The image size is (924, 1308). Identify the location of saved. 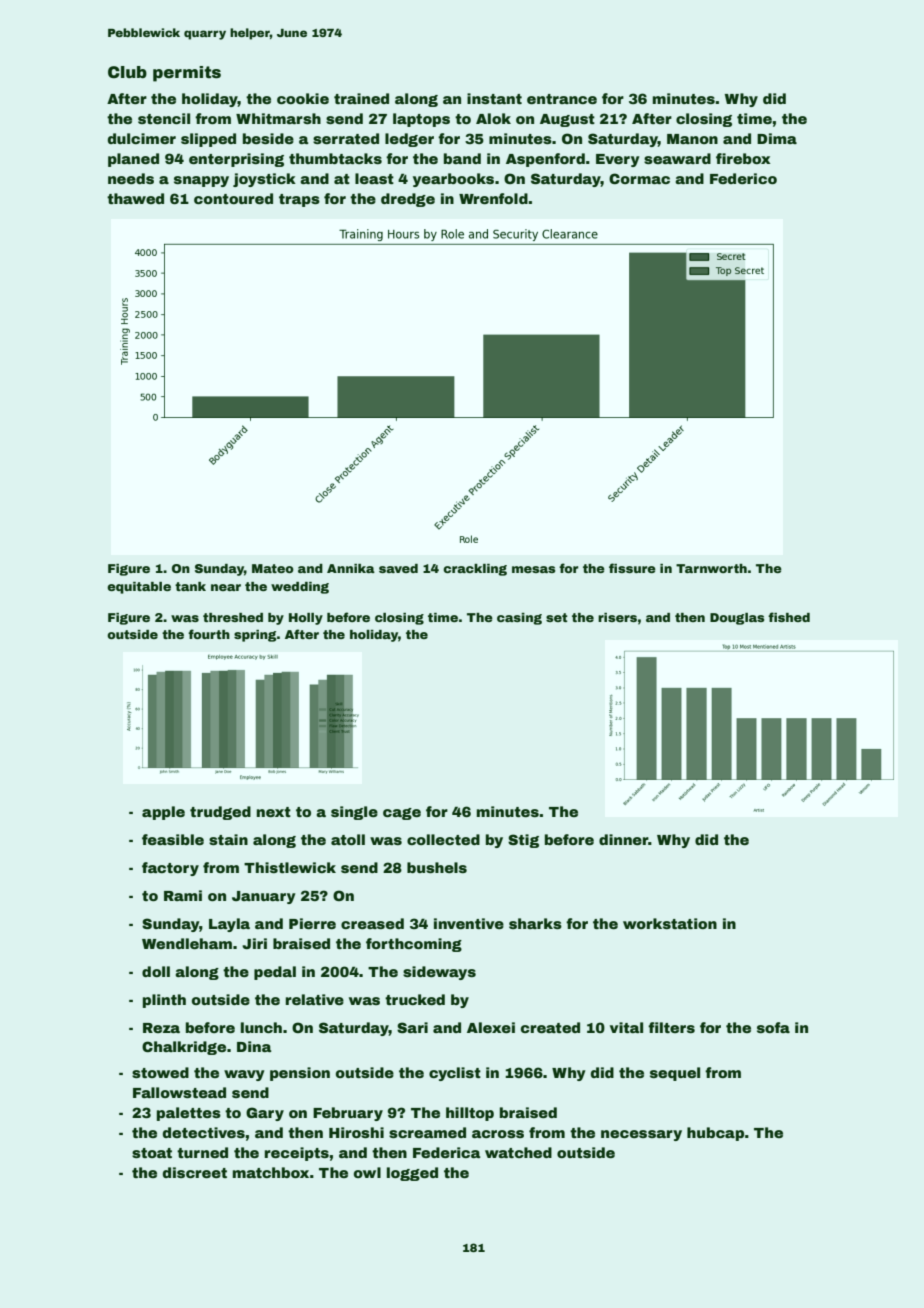
(398, 568).
